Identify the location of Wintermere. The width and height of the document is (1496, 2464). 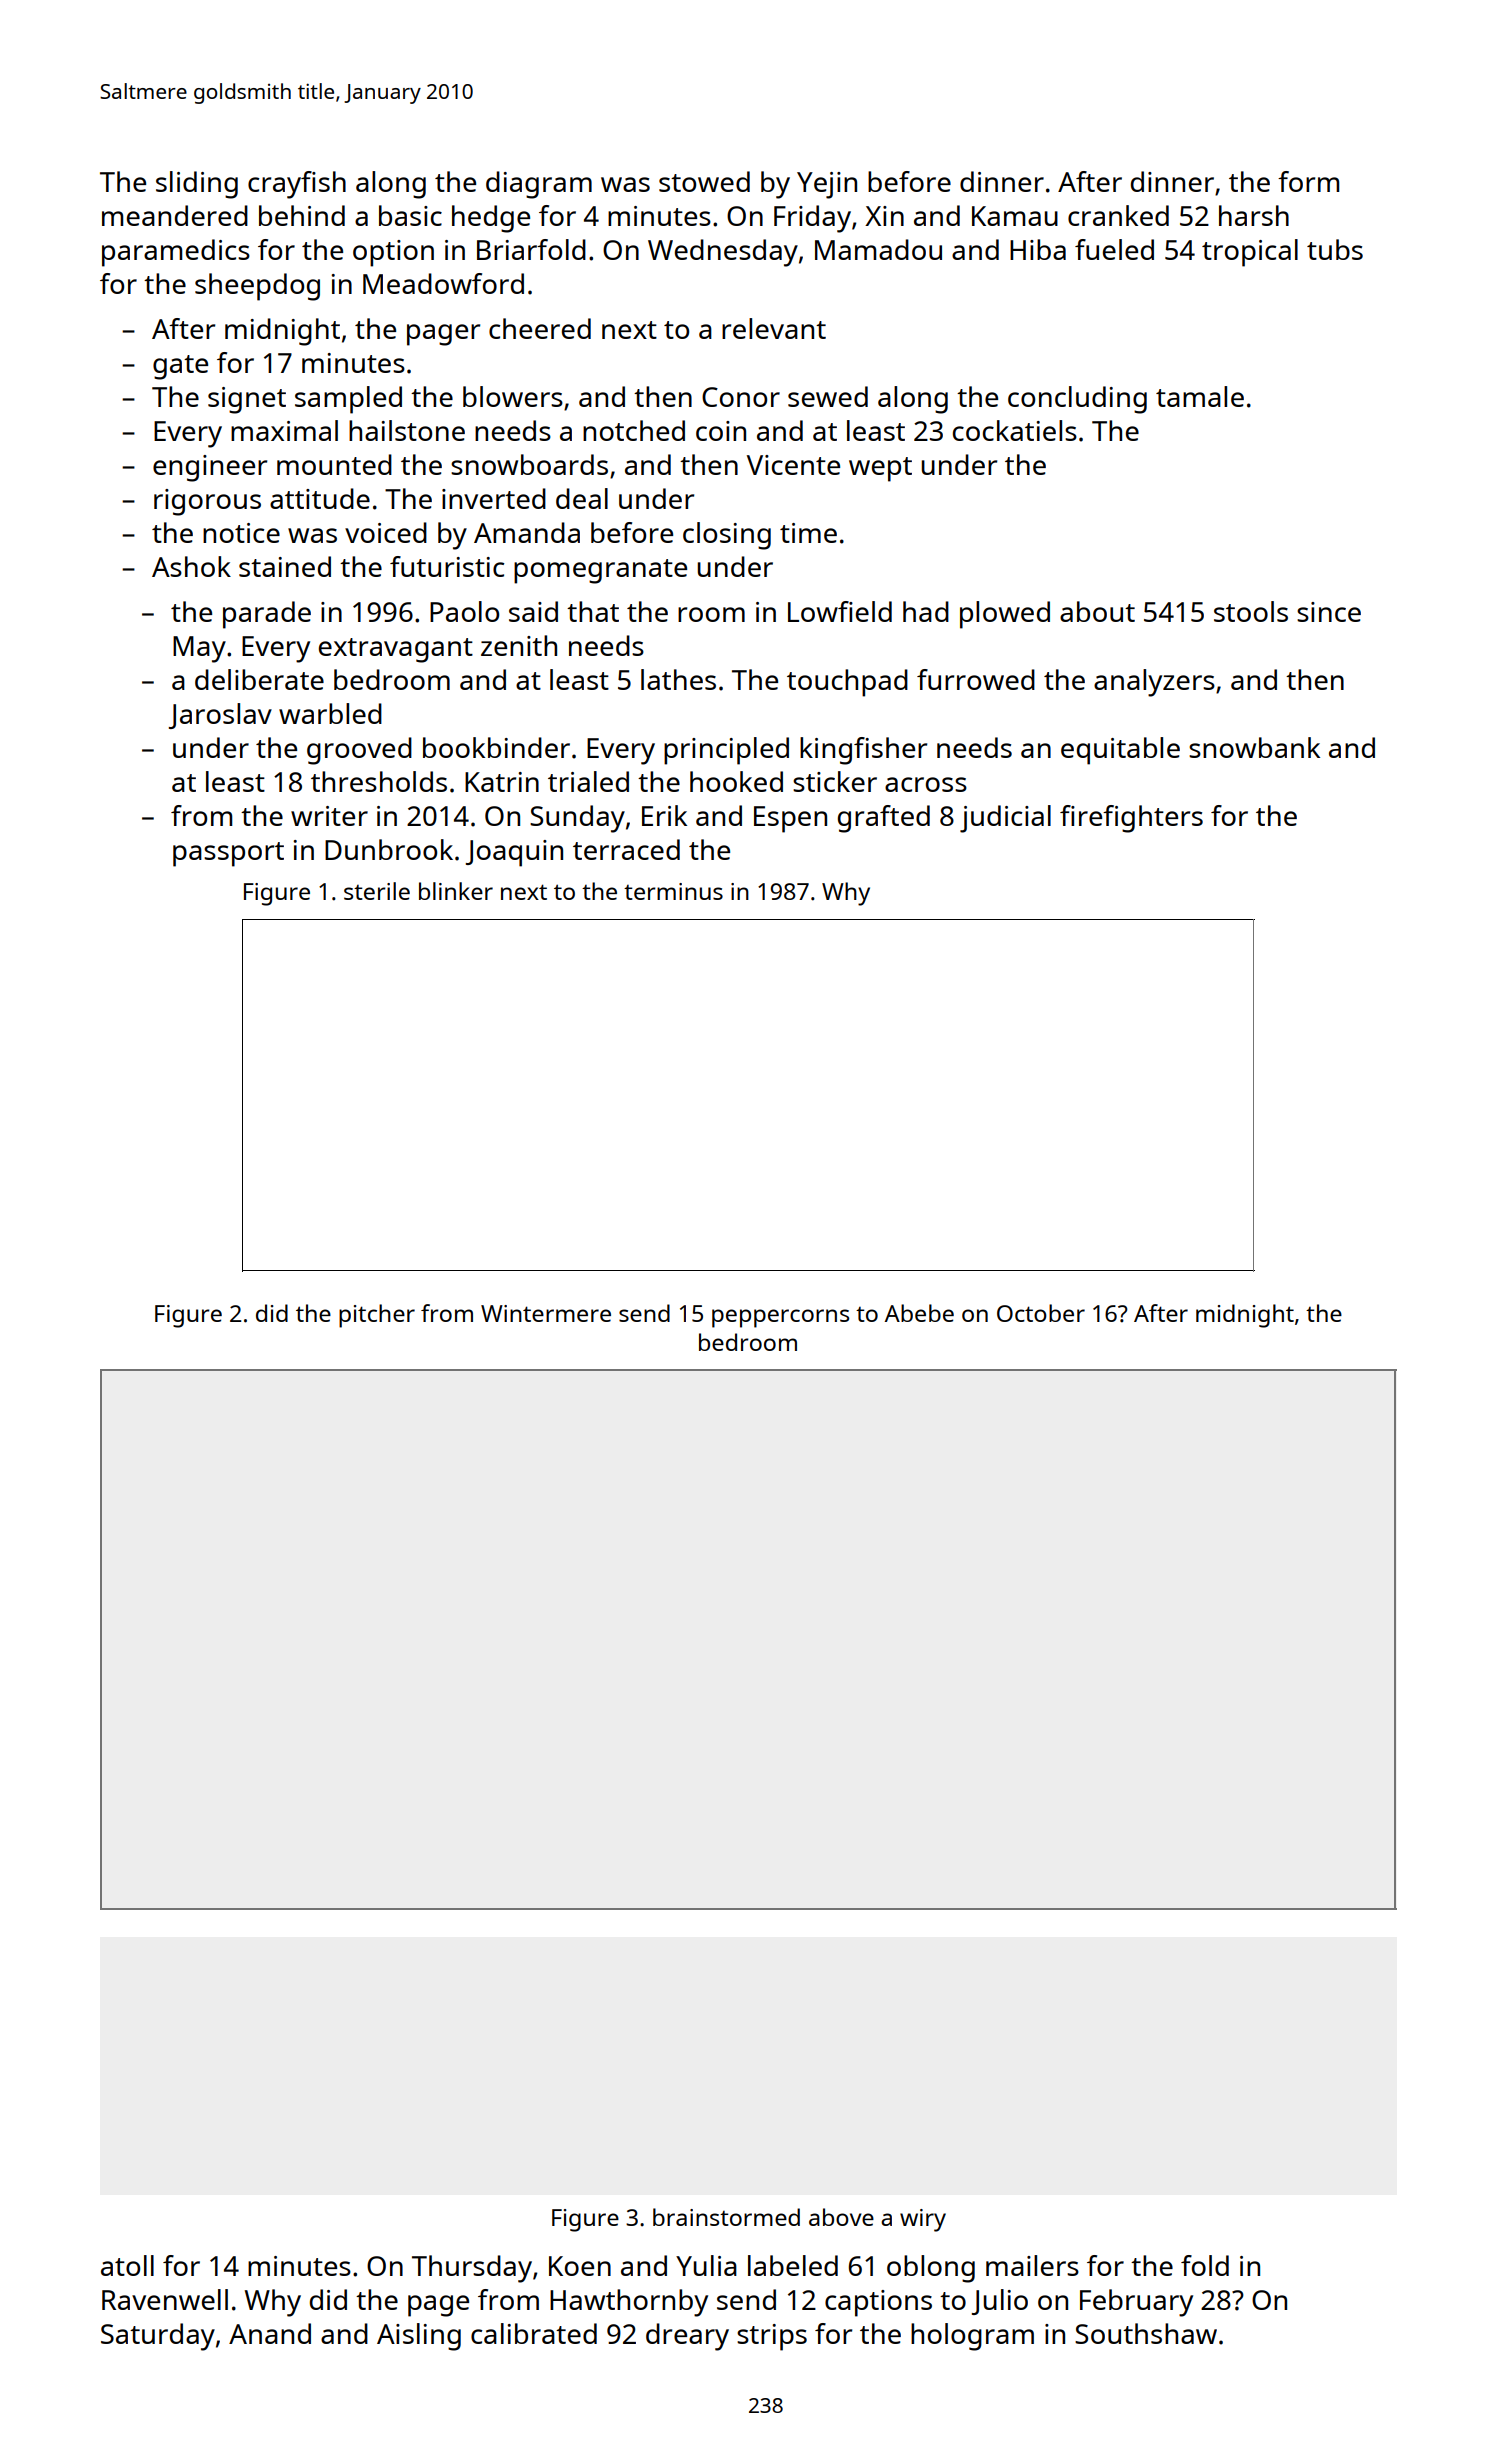
(546, 1313).
